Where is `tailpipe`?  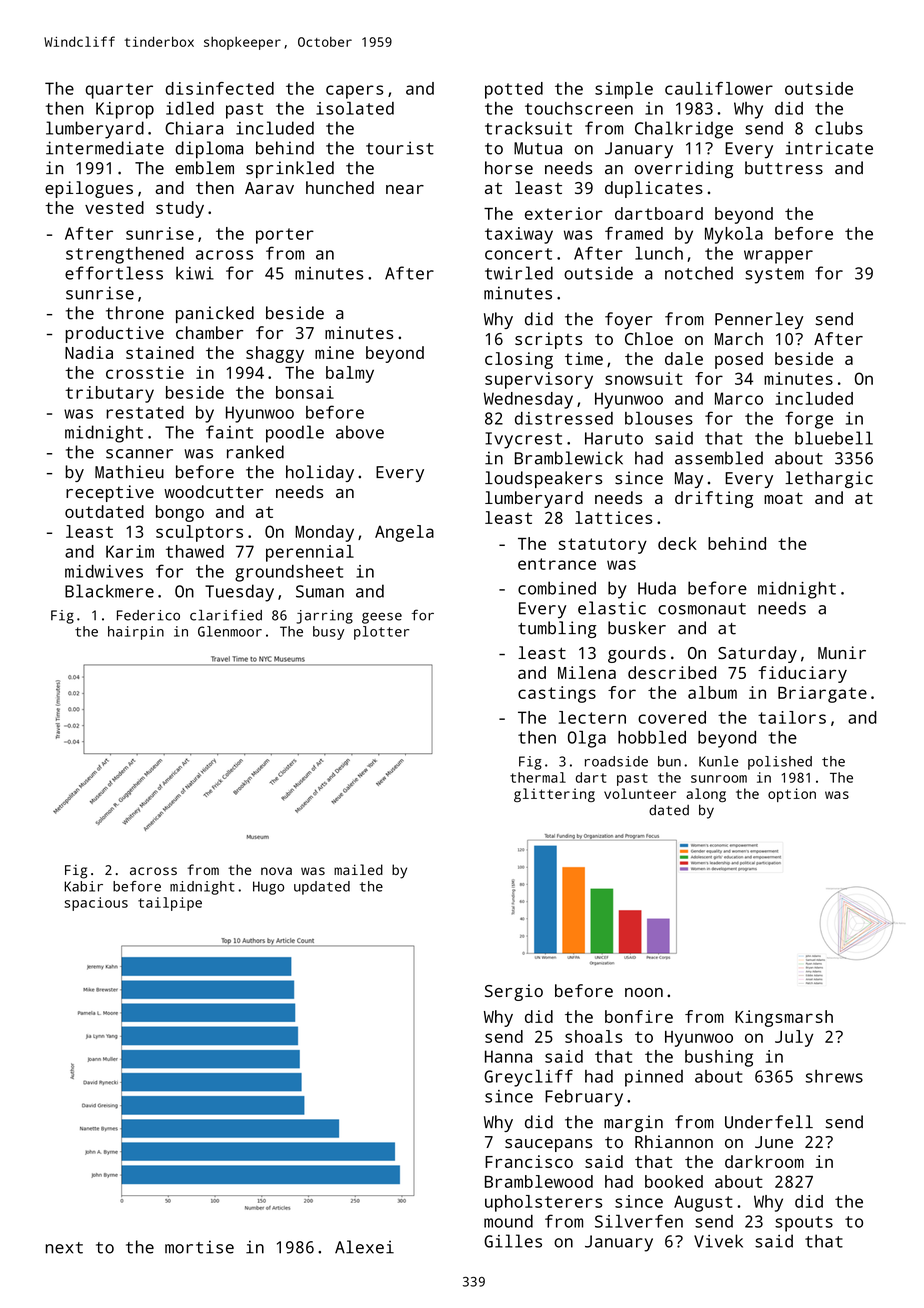 tailpipe is located at coordinates (170, 904).
